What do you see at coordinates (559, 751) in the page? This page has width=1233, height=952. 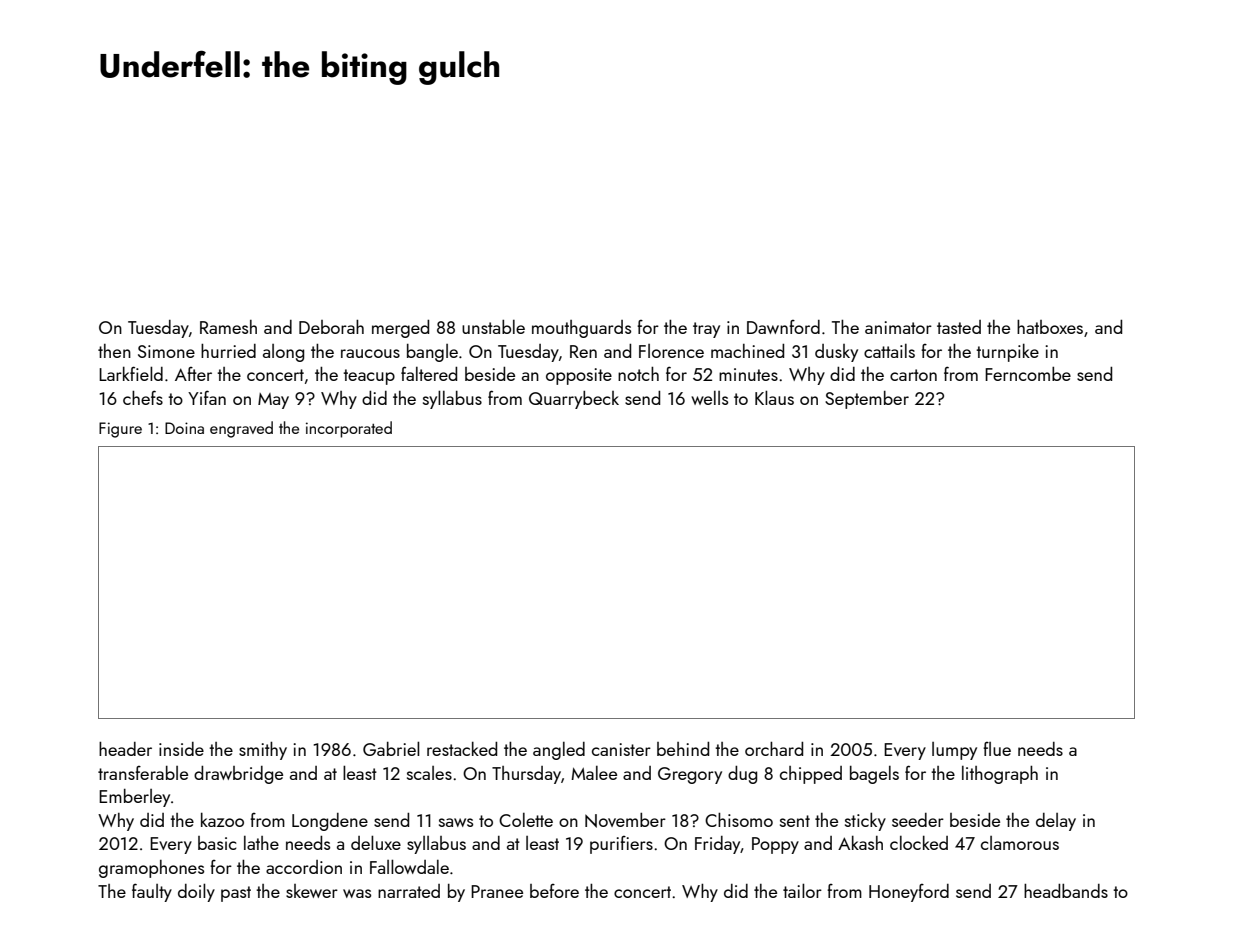 I see `angled` at bounding box center [559, 751].
